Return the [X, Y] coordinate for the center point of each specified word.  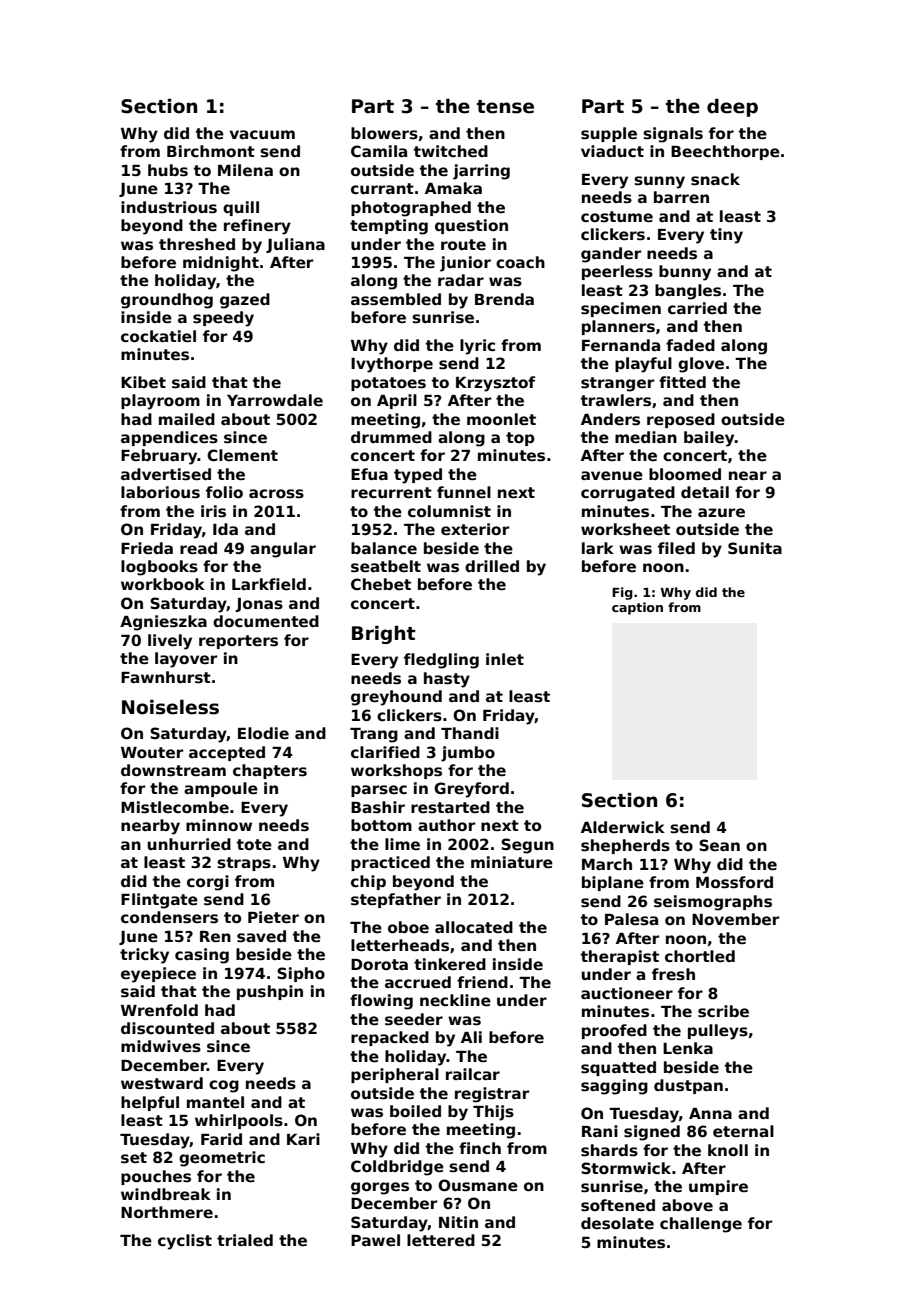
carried [697, 308]
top [520, 439]
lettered [441, 1240]
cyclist [185, 1242]
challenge [701, 1225]
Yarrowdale [275, 400]
